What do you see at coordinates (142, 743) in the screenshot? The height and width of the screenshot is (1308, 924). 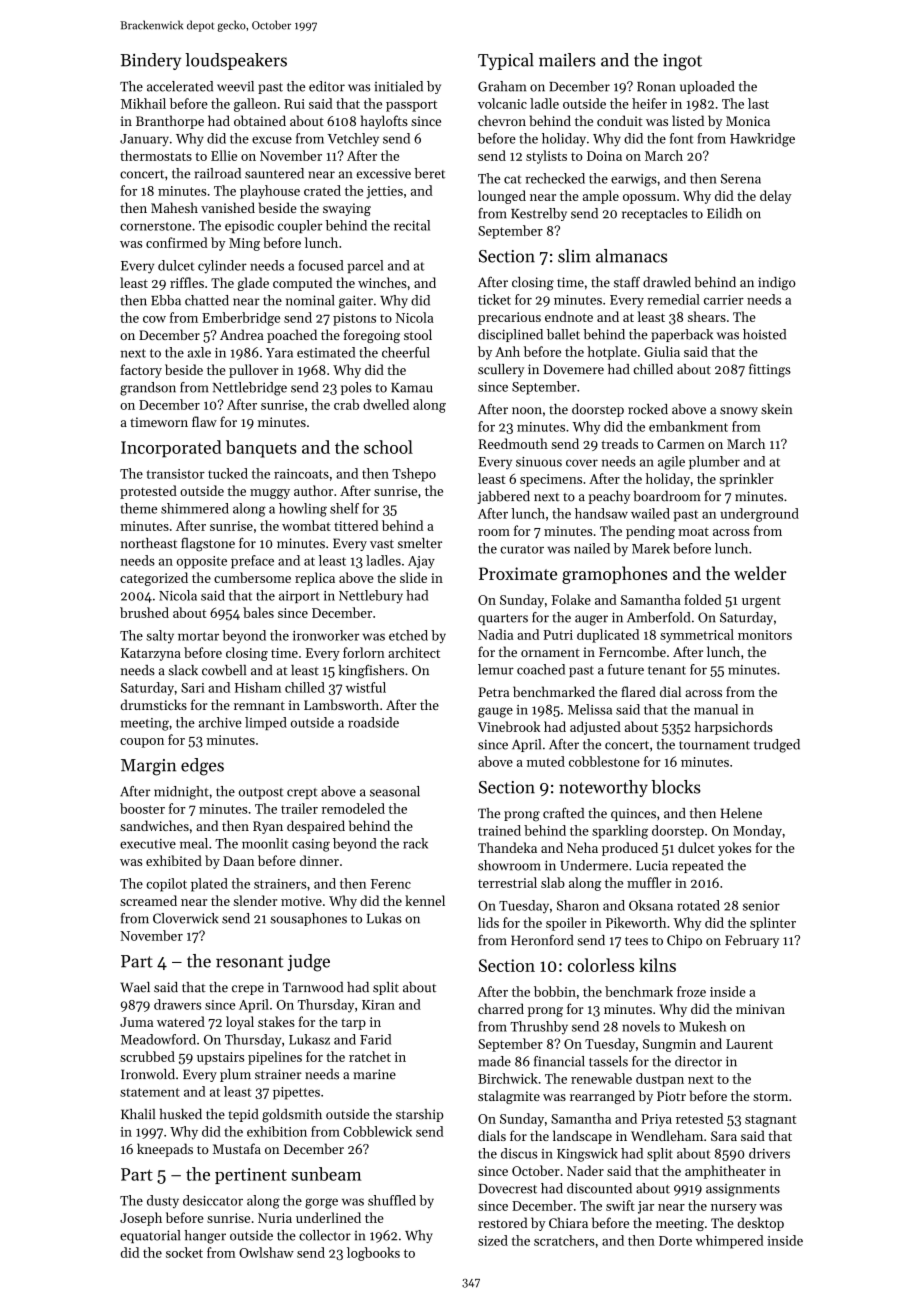 I see `coupon` at bounding box center [142, 743].
